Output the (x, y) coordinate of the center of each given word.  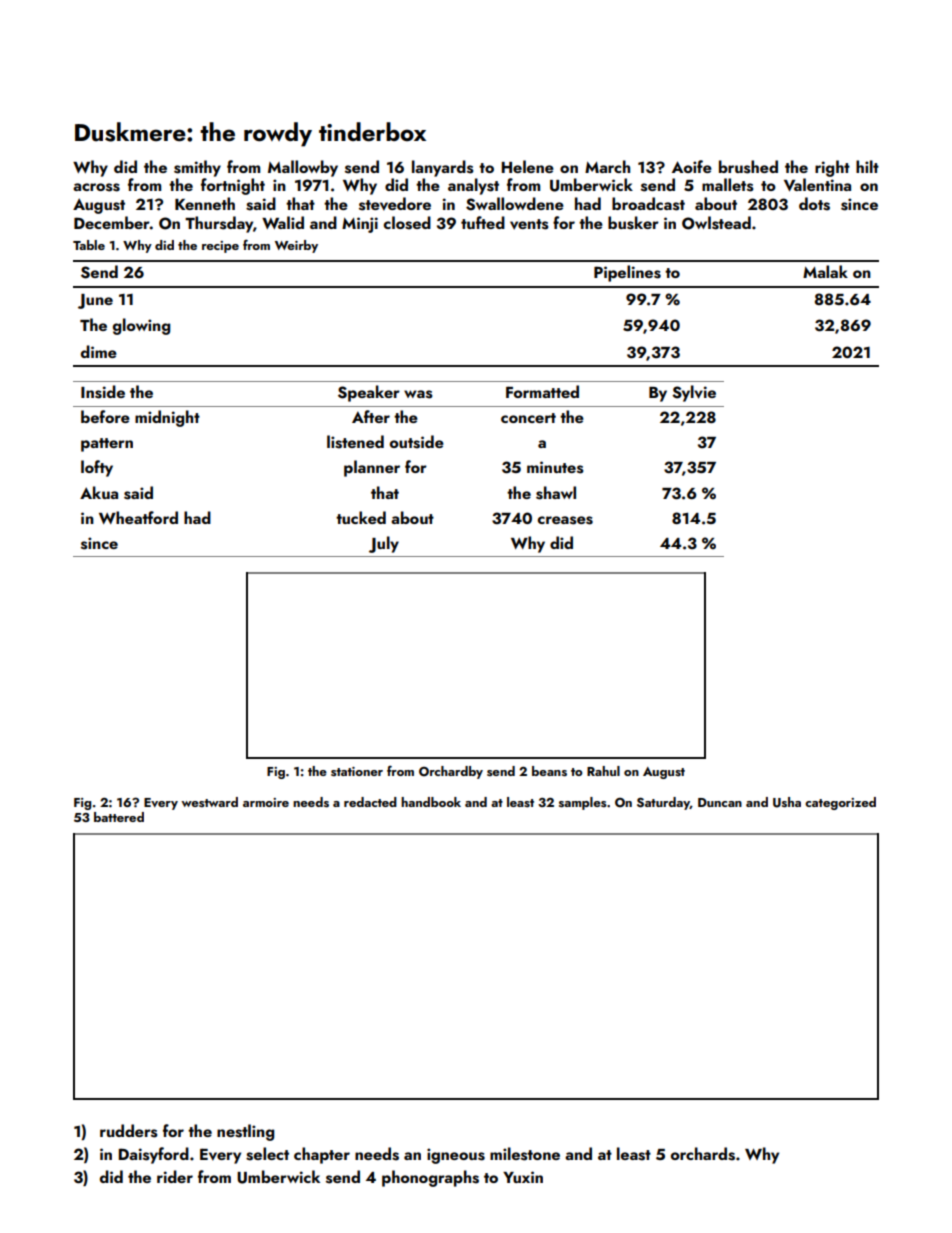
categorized (840, 803)
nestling (245, 1132)
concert (528, 418)
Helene (528, 166)
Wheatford (138, 517)
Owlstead (716, 223)
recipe (220, 247)
